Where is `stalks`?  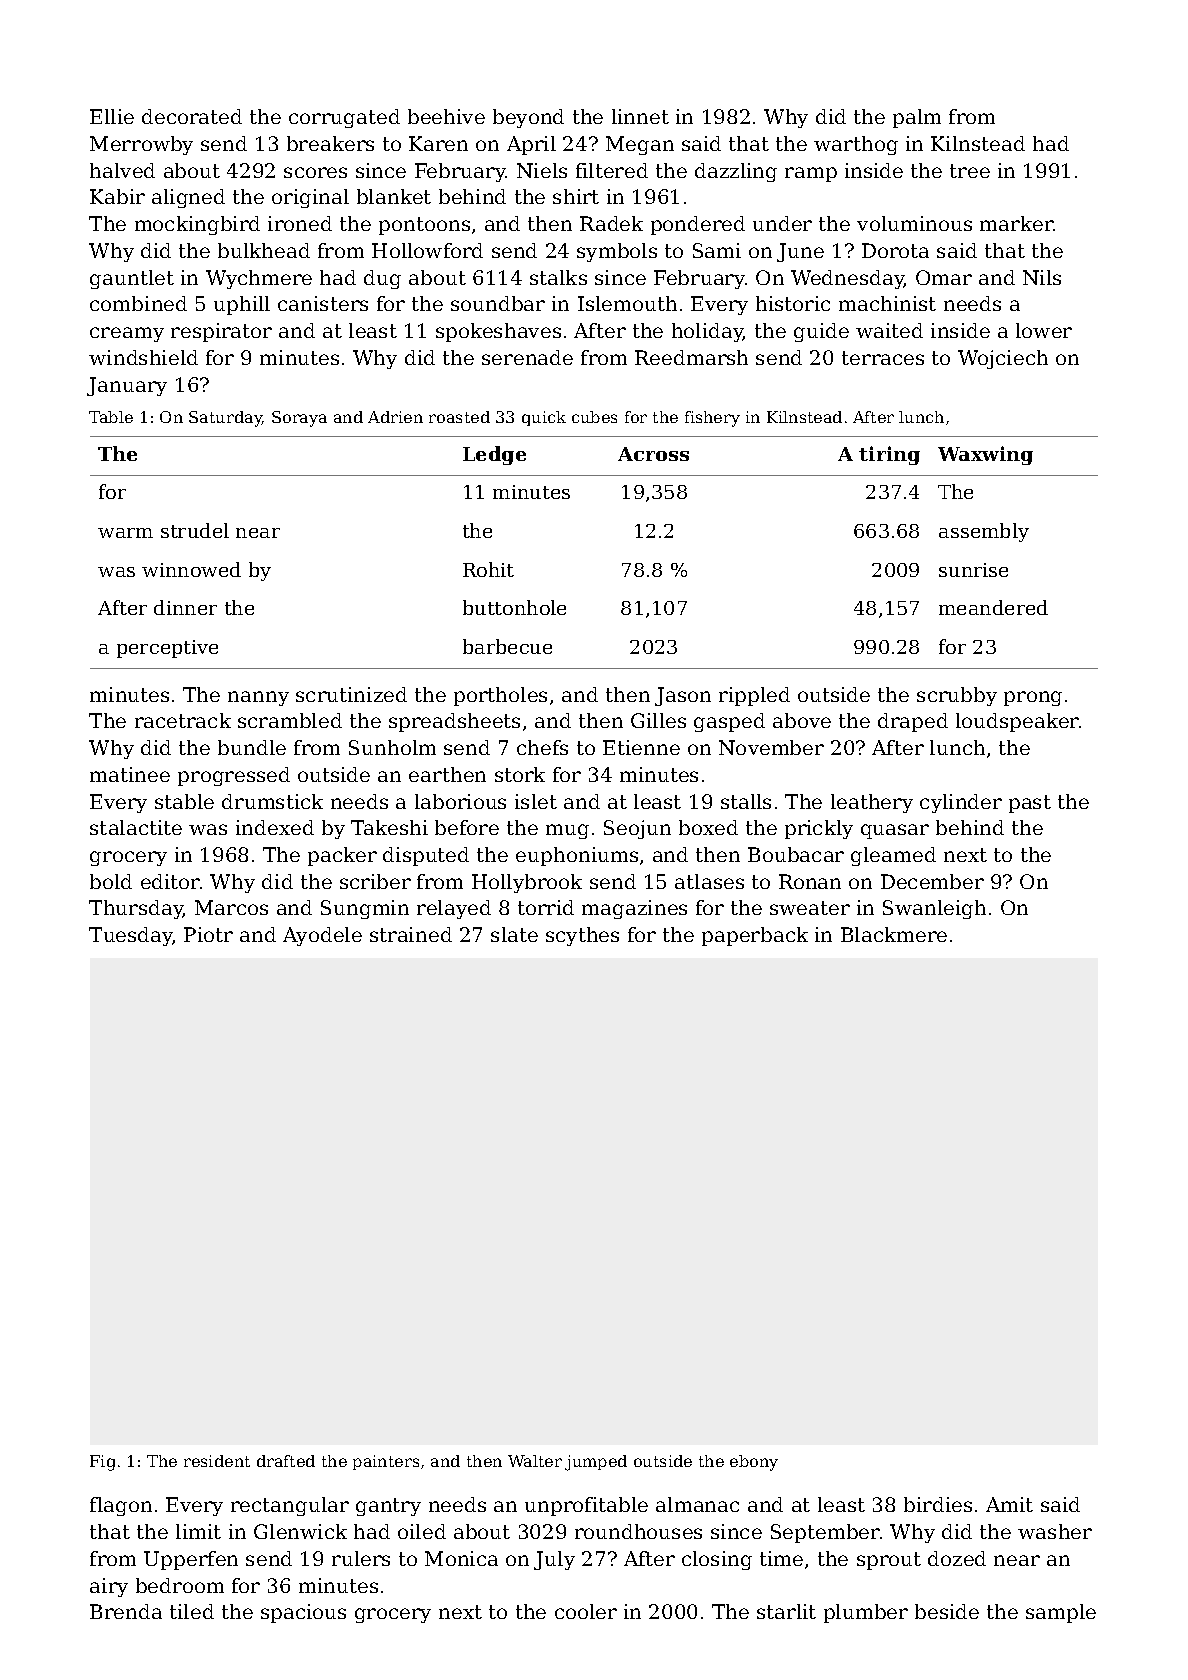
stalks is located at coordinates (558, 277).
